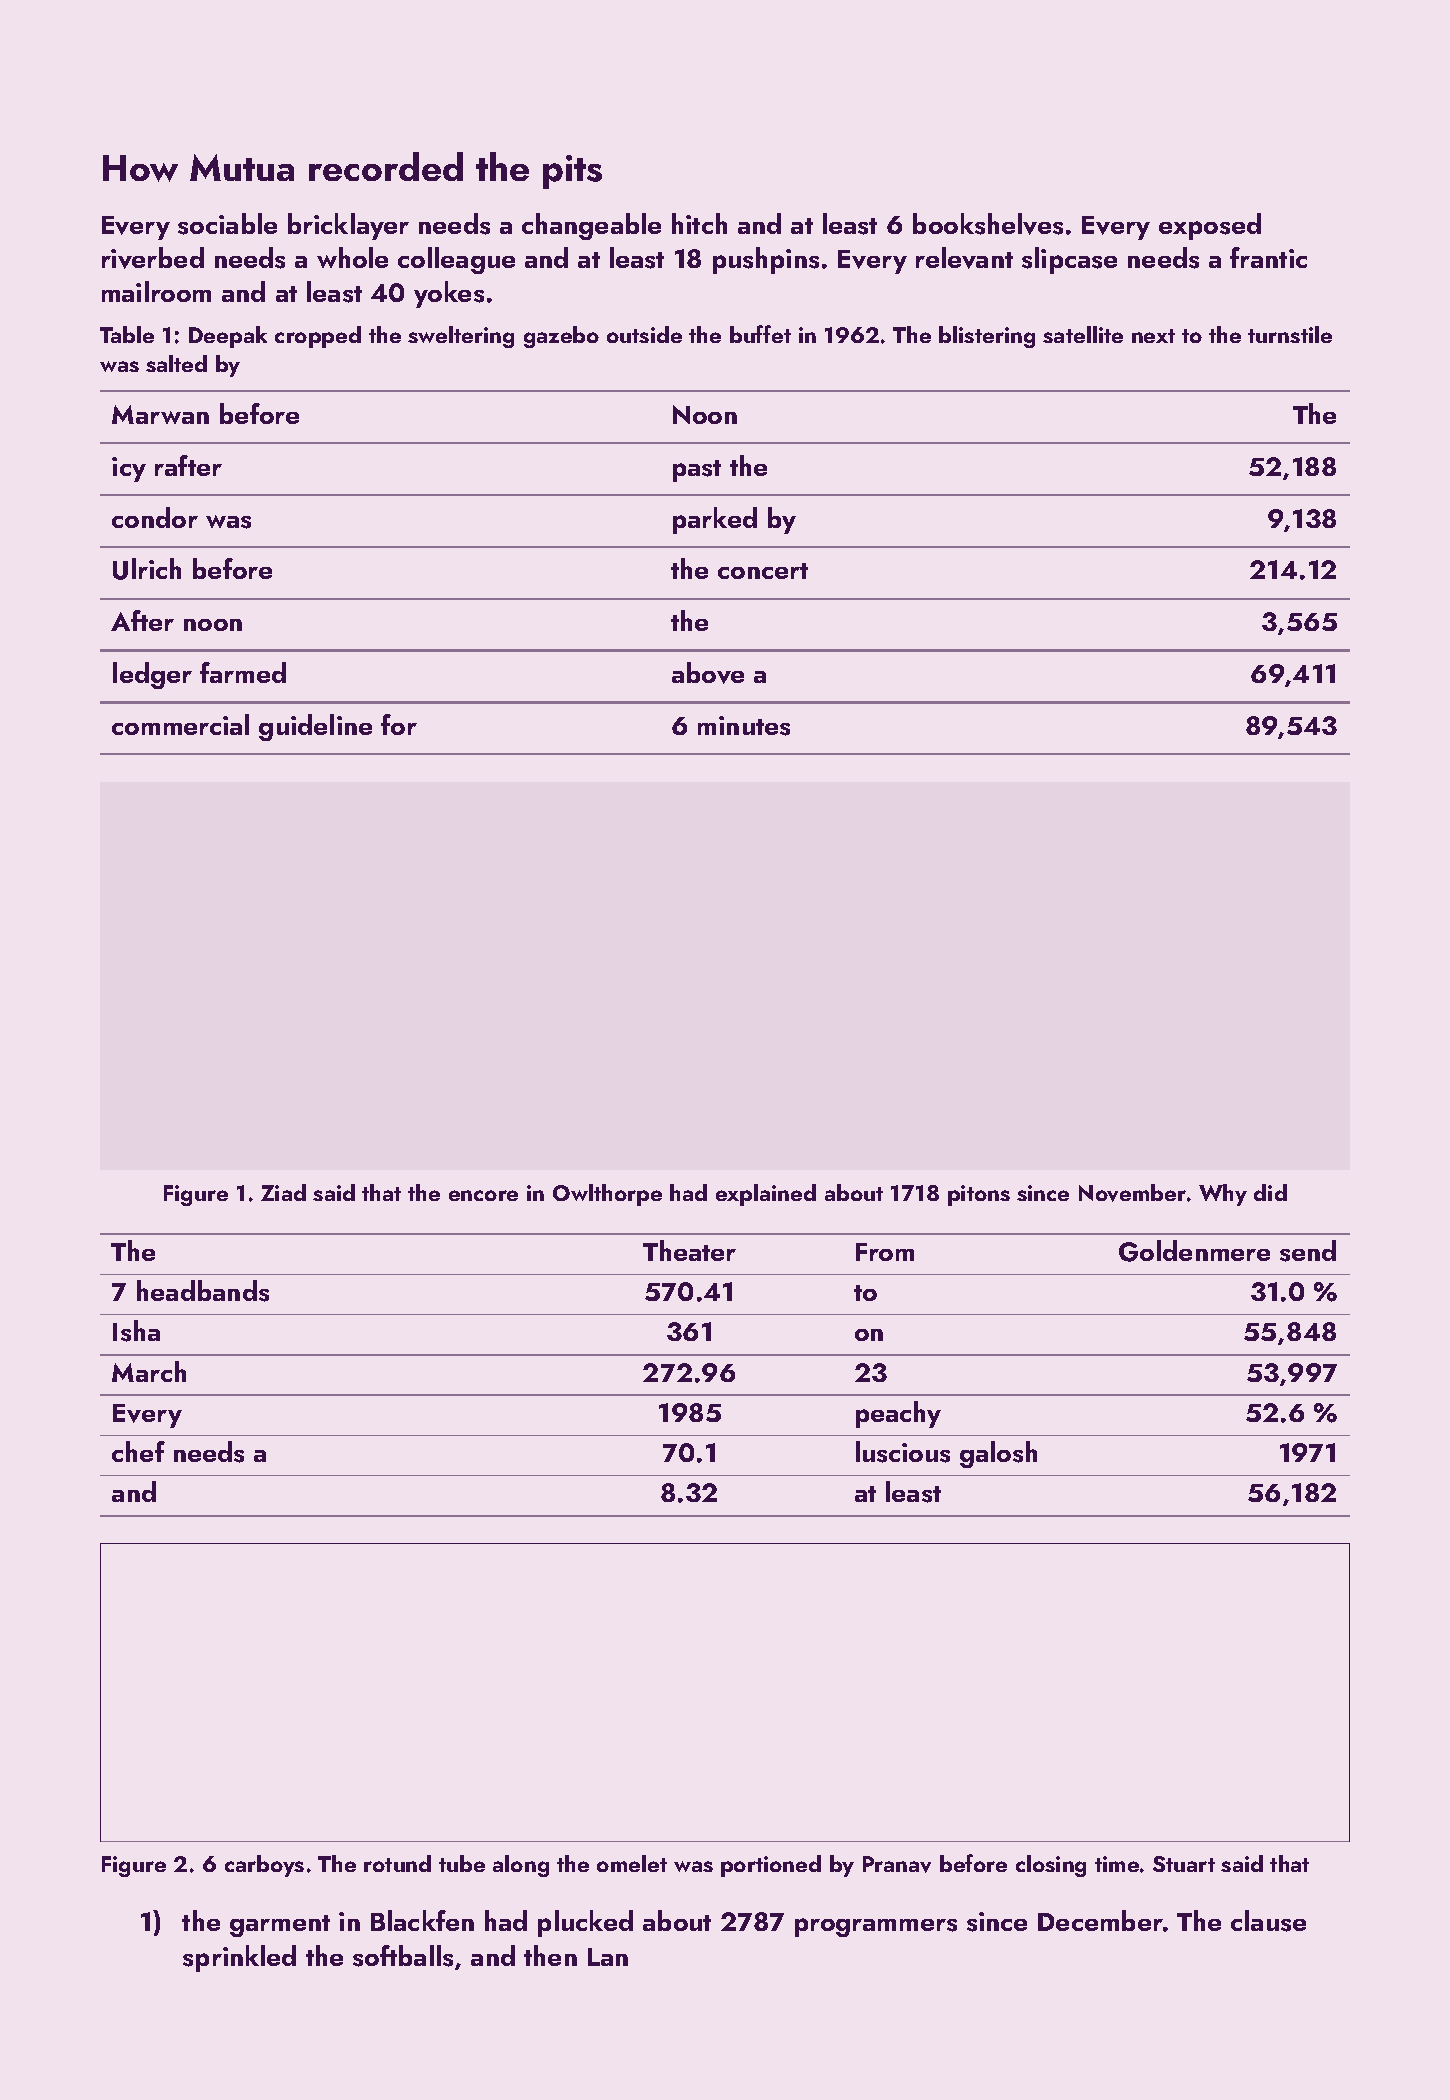 Image resolution: width=1450 pixels, height=2100 pixels. What do you see at coordinates (699, 223) in the image?
I see `hitch` at bounding box center [699, 223].
